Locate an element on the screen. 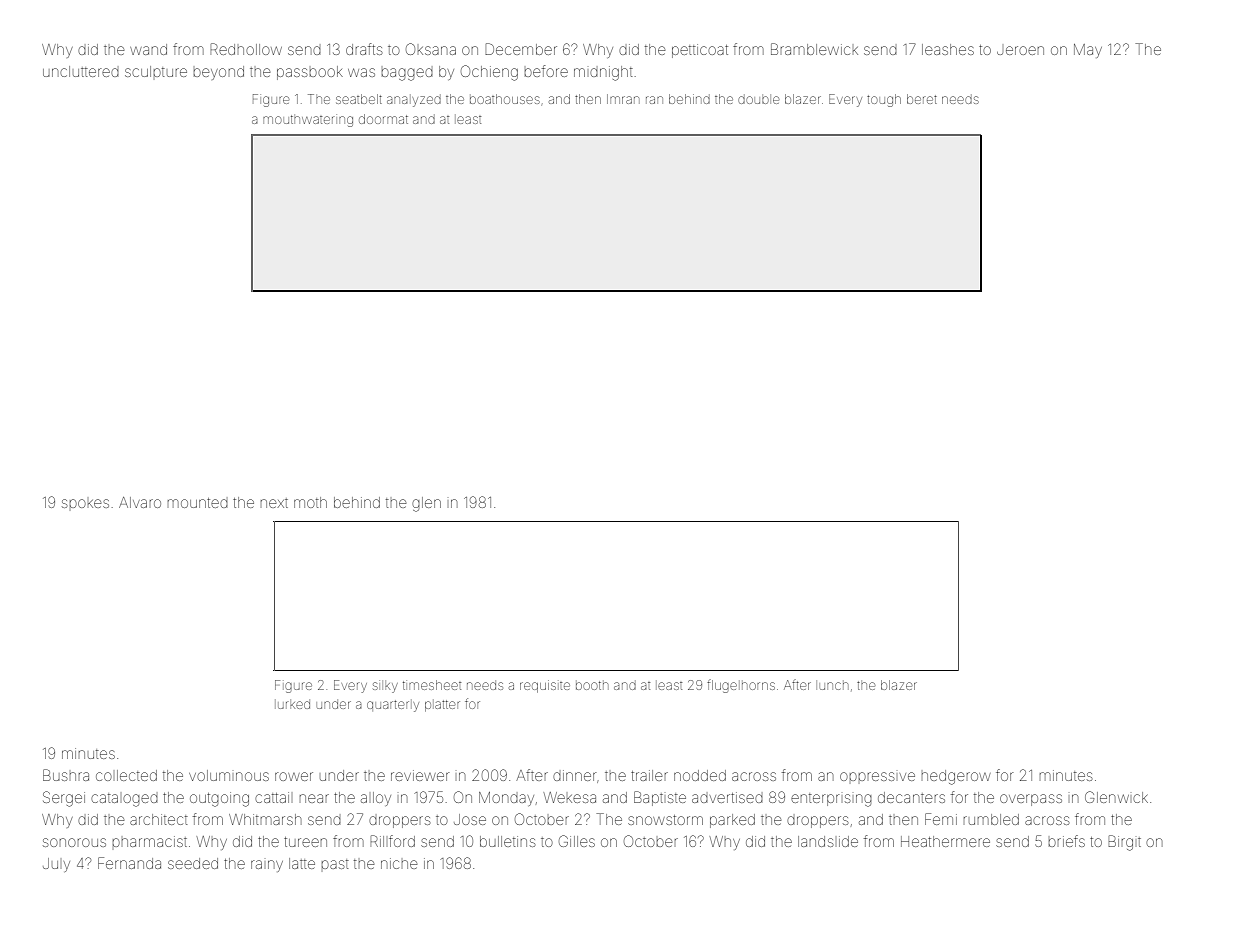 This screenshot has height=952, width=1233. Oksana is located at coordinates (431, 49).
